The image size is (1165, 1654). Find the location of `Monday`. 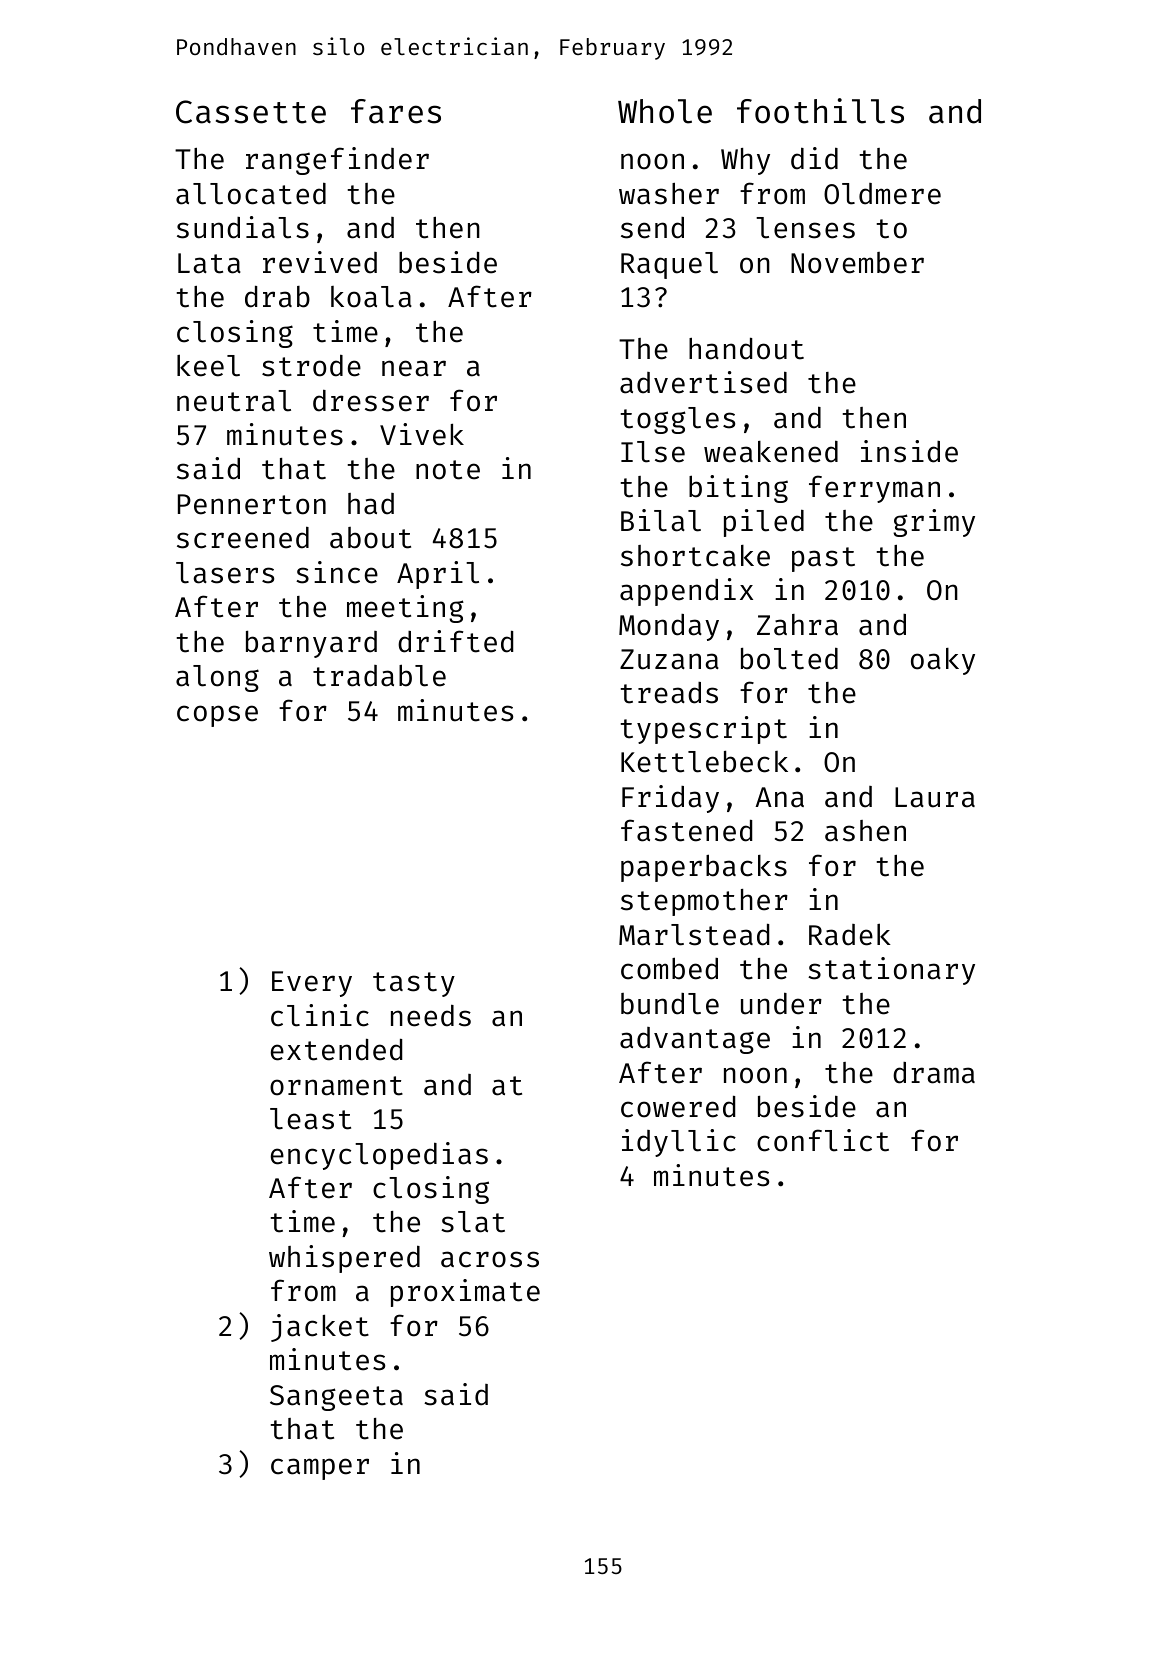

Monday is located at coordinates (669, 627).
